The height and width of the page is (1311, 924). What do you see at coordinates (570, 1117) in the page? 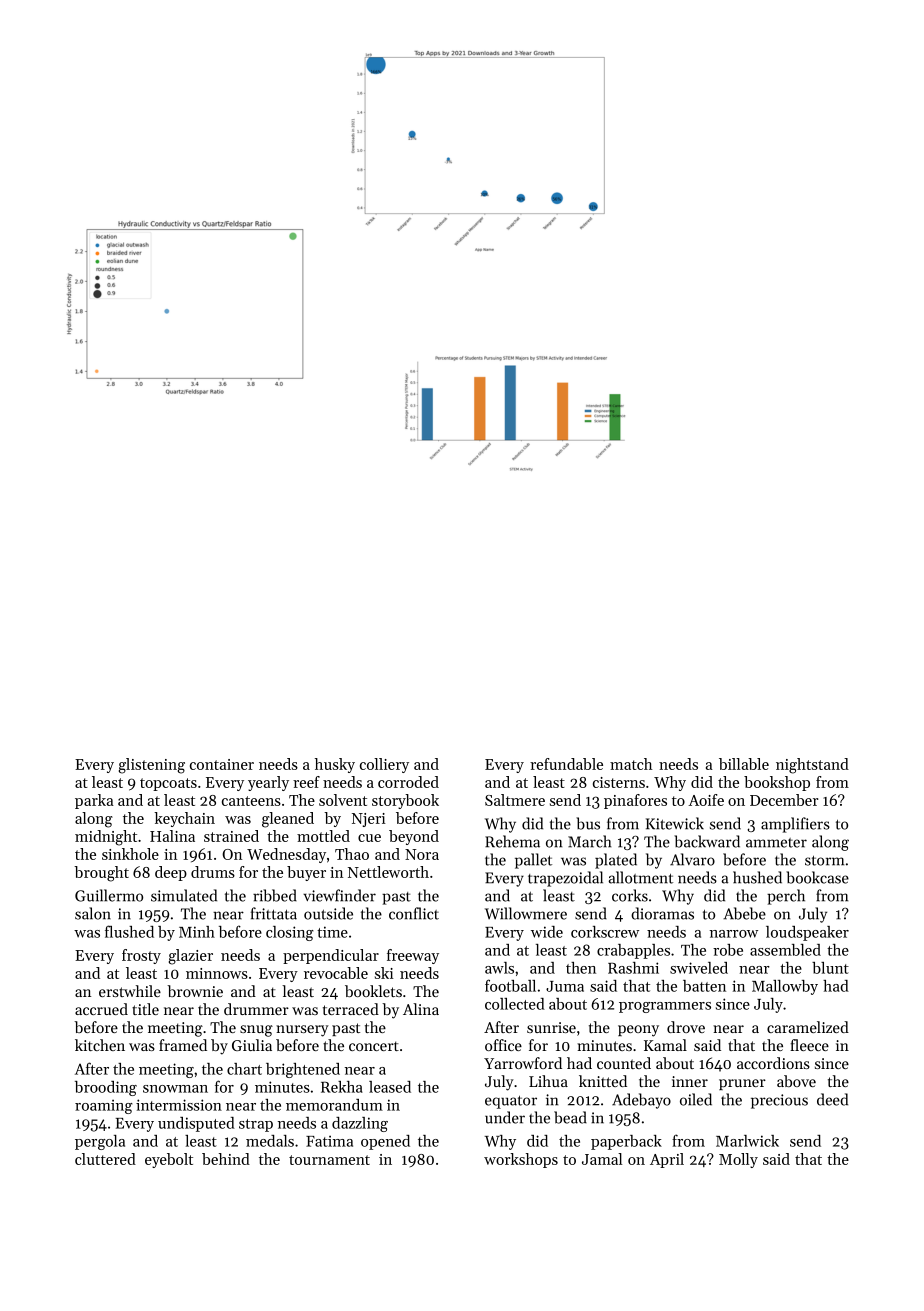
I see `bead` at bounding box center [570, 1117].
